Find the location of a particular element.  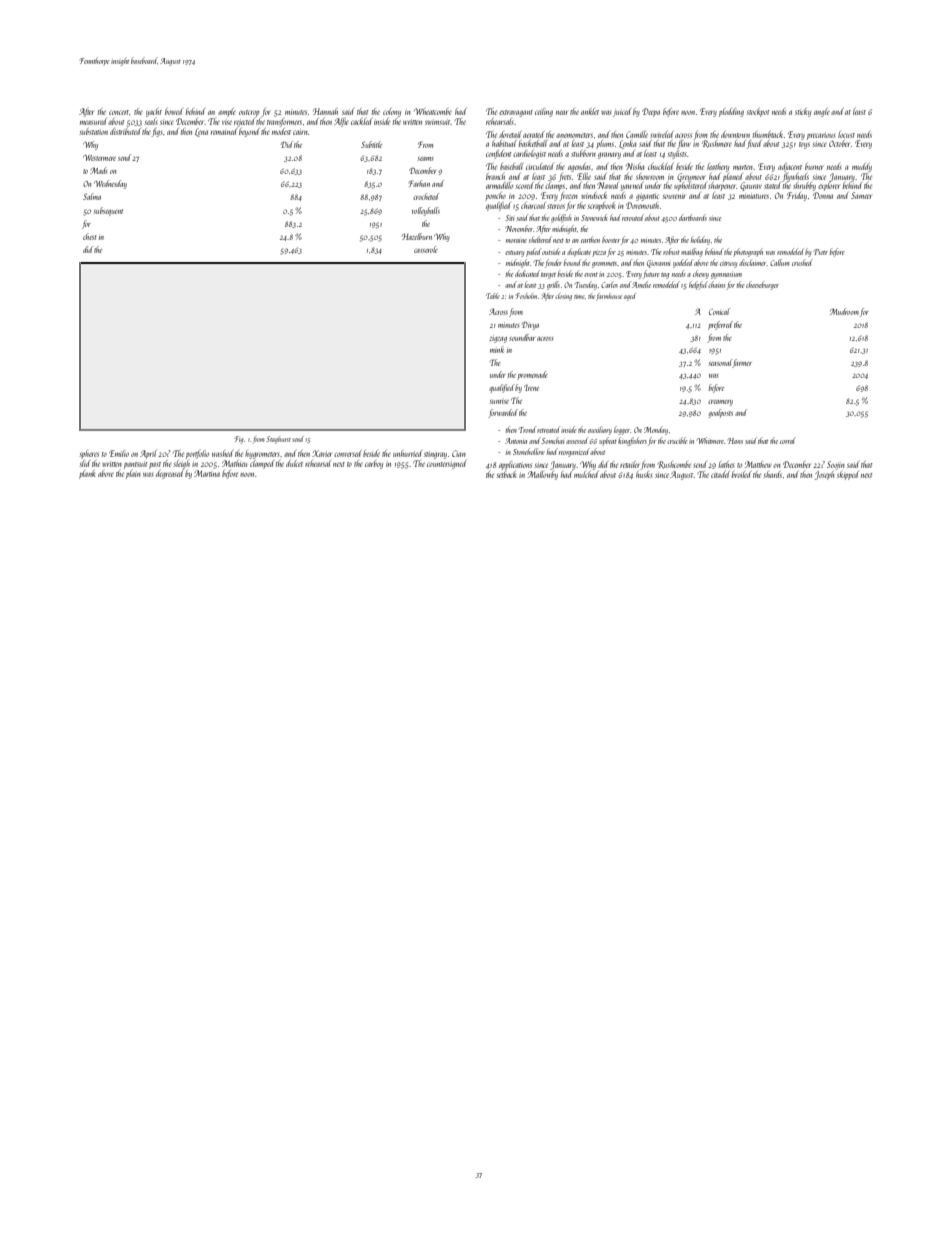

dedicated is located at coordinates (527, 273).
